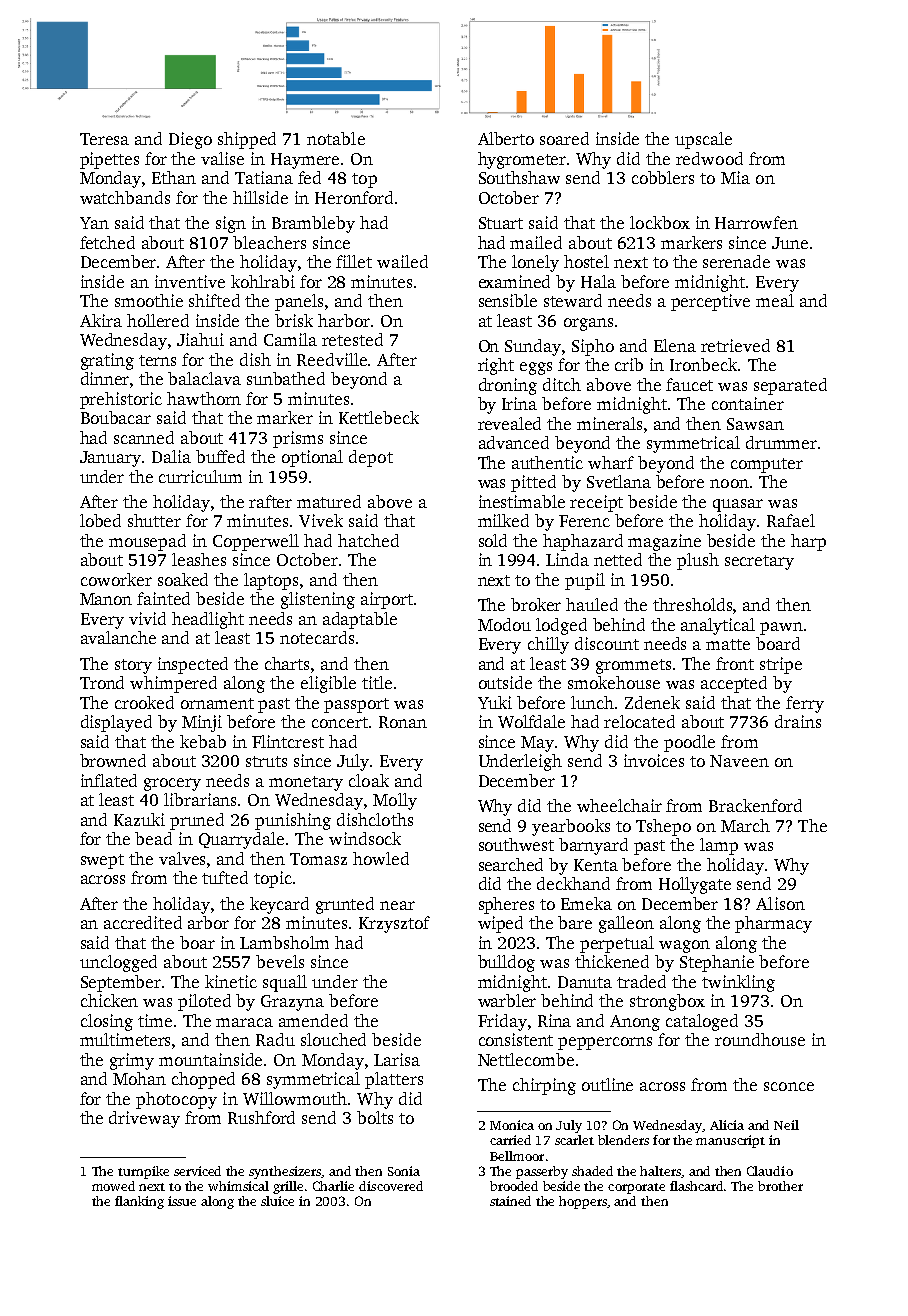  Describe the element at coordinates (190, 281) in the document. I see `inventive` at that location.
